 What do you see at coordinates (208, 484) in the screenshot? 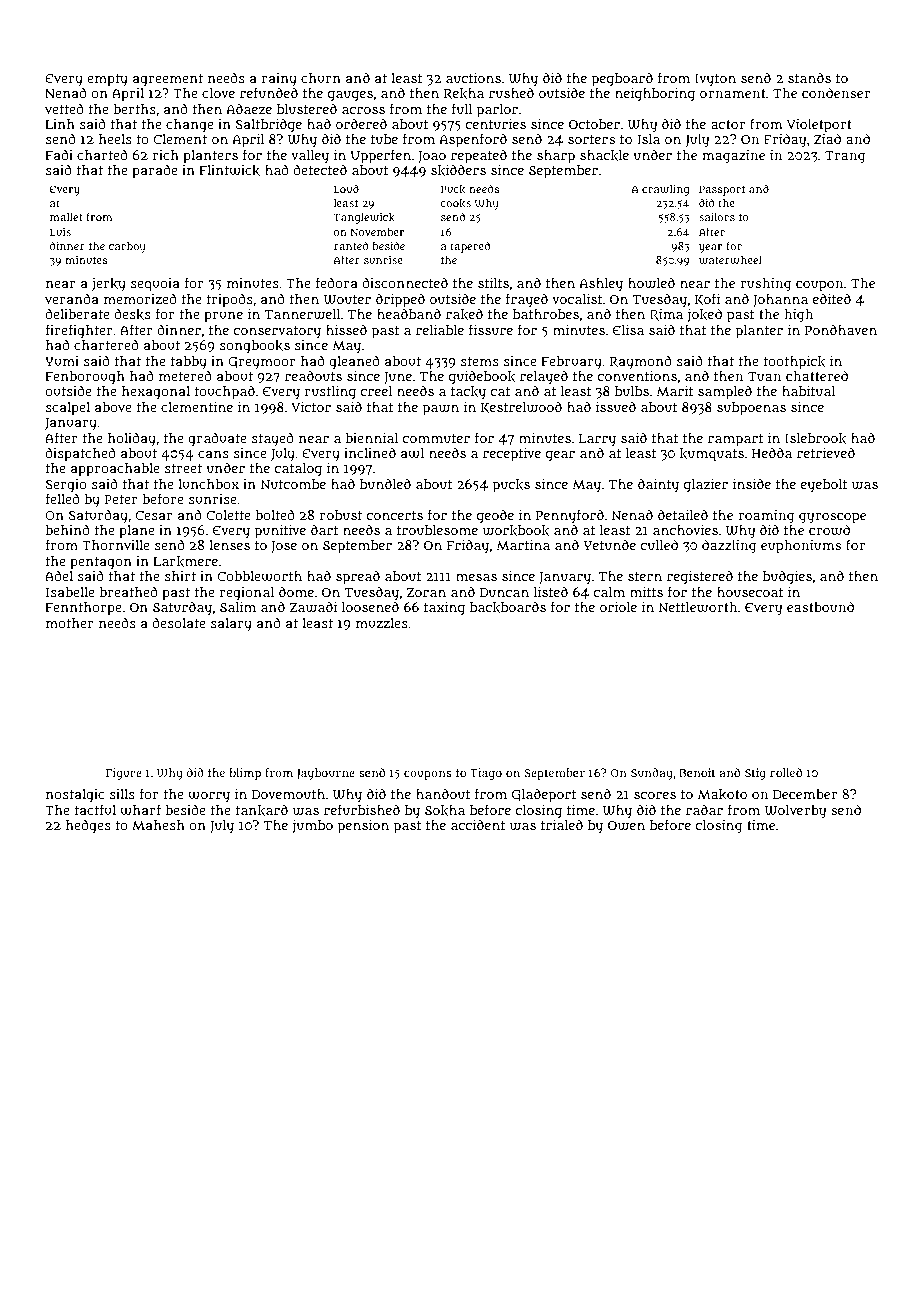
I see `lunchbox` at bounding box center [208, 484].
